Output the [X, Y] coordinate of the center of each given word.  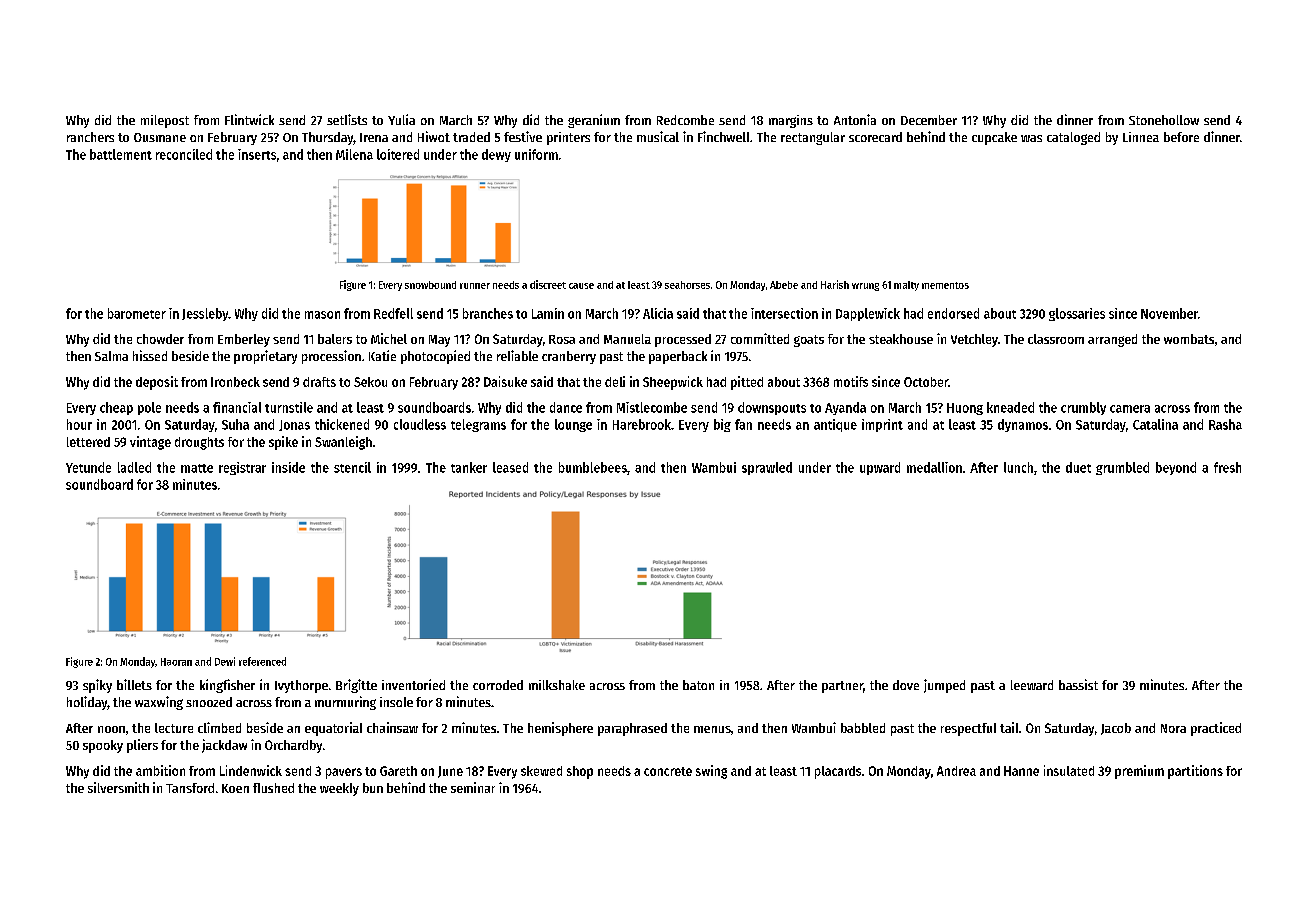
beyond [1176, 468]
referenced [262, 661]
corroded [498, 685]
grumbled [1122, 468]
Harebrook [642, 424]
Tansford [190, 788]
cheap [116, 408]
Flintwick [249, 119]
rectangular [813, 138]
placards [838, 772]
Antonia [855, 119]
